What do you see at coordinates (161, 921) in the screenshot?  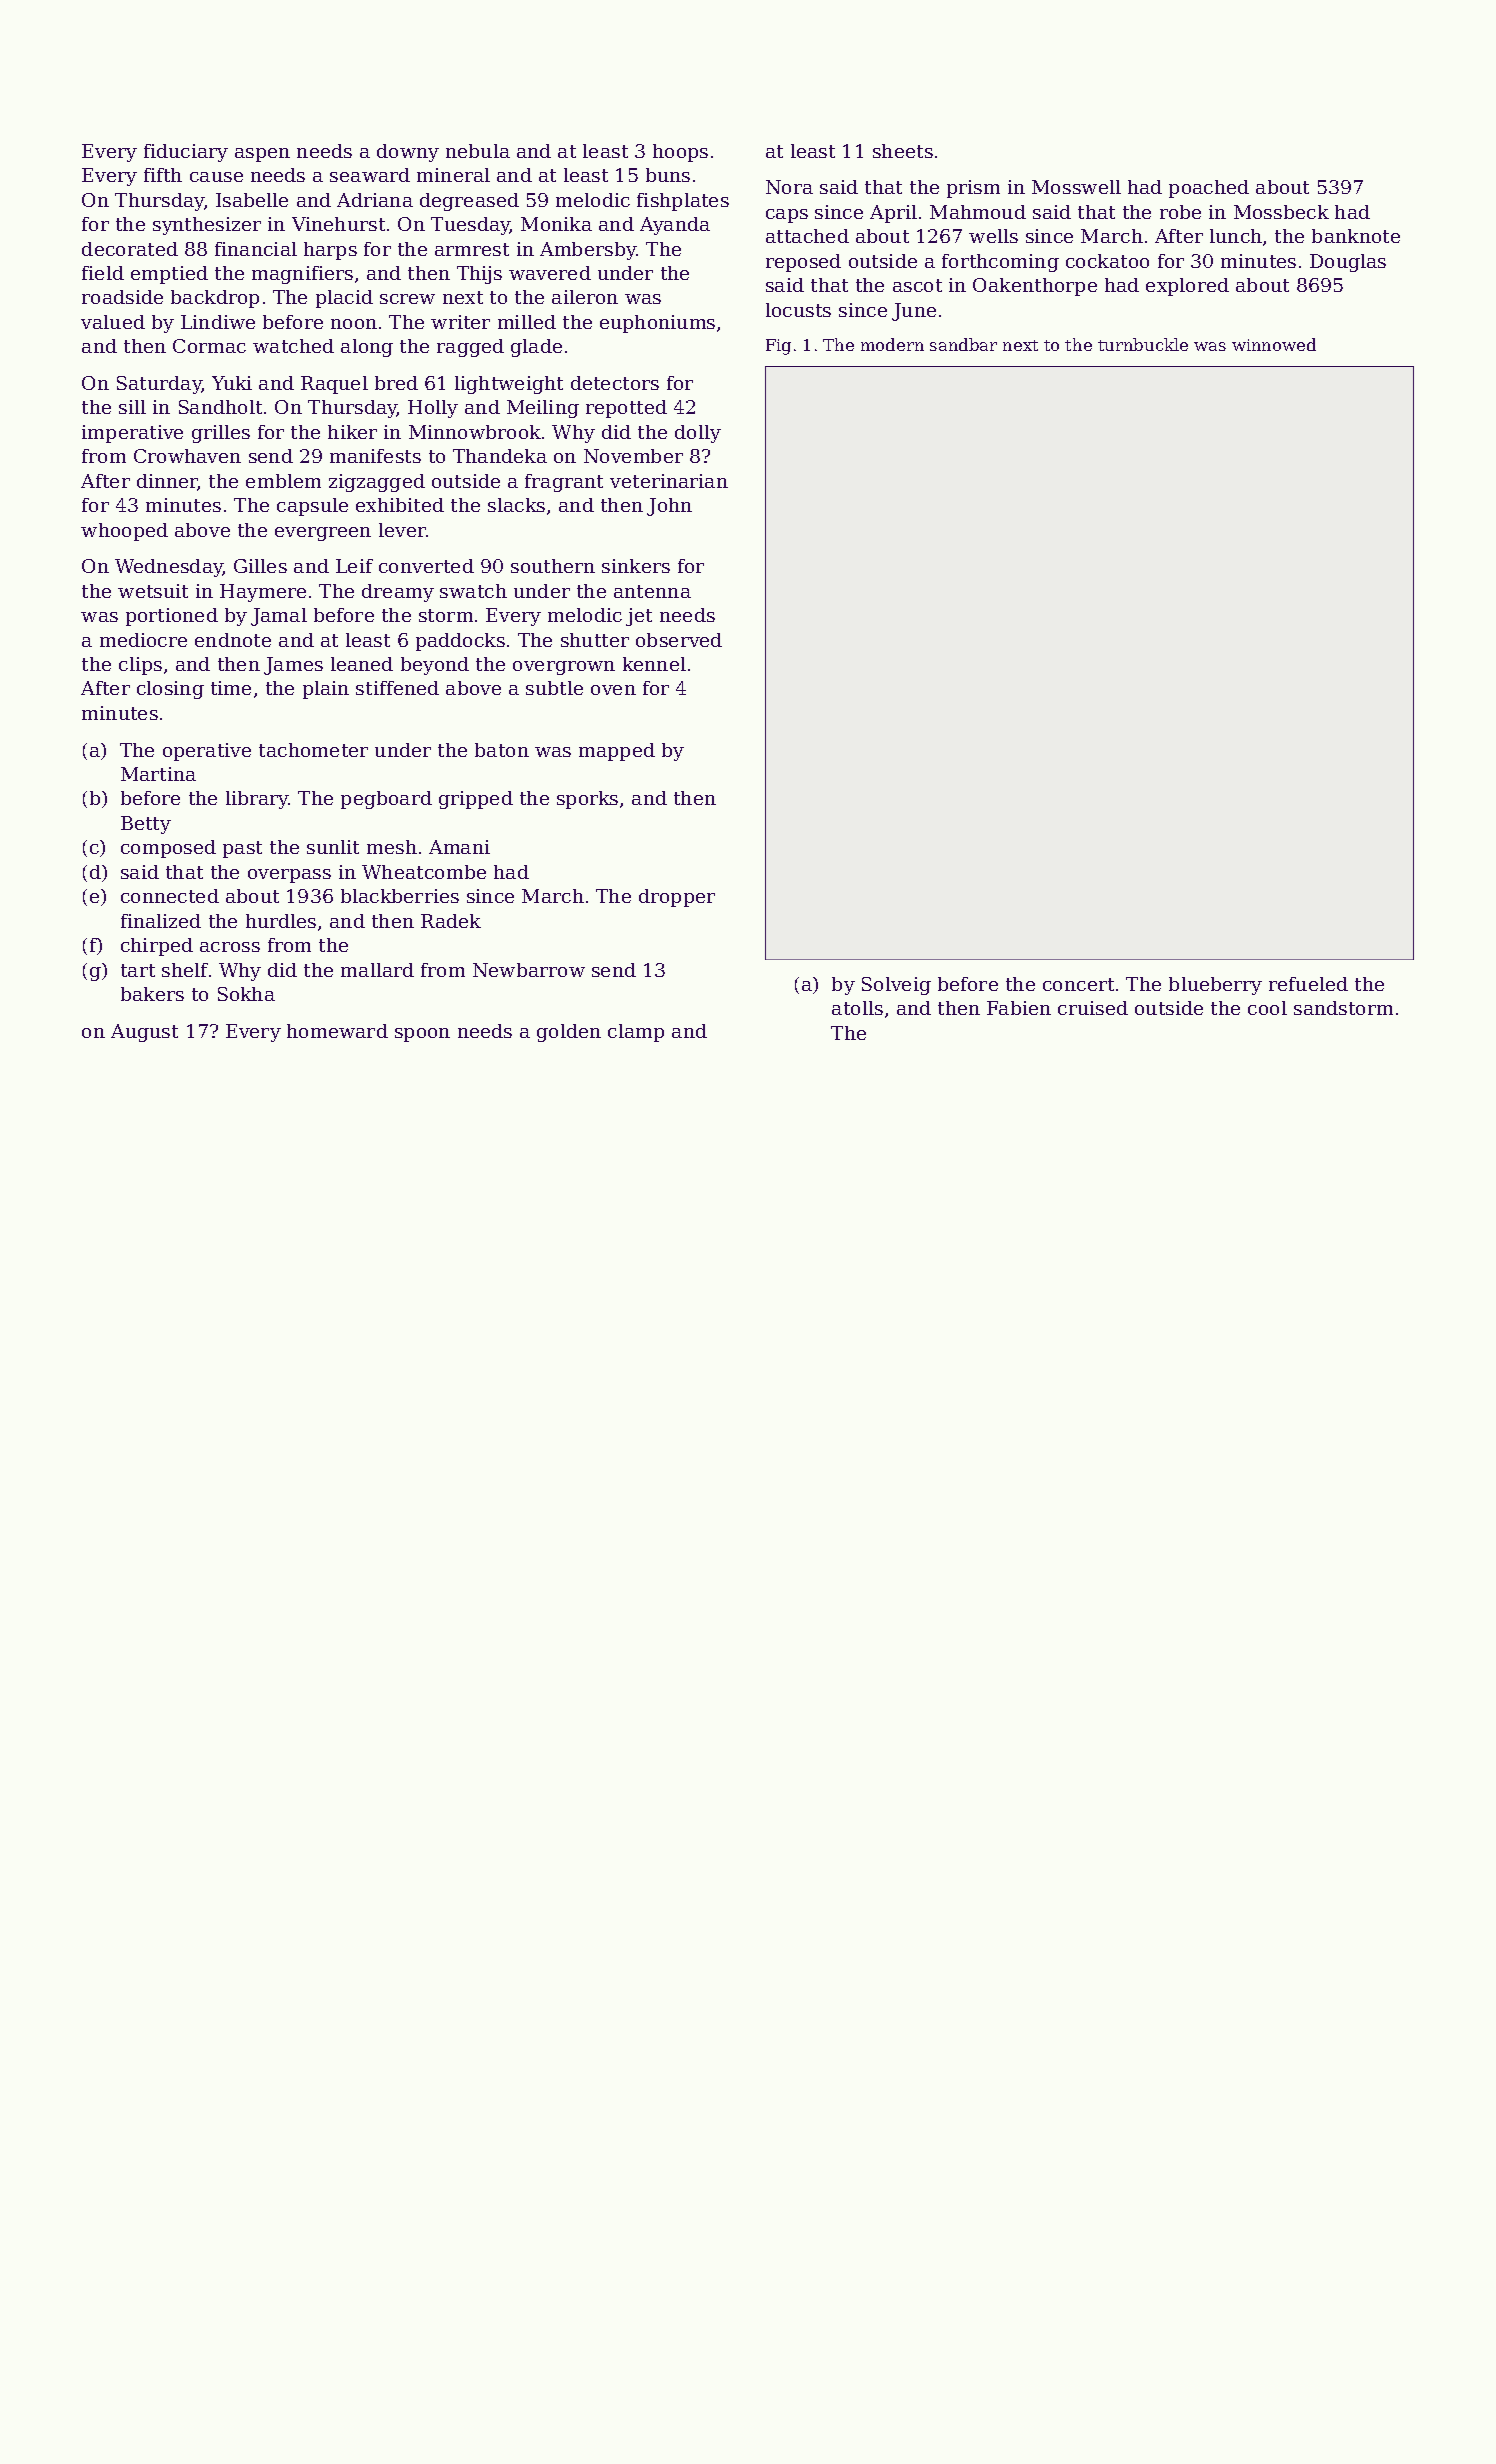 I see `finalized` at bounding box center [161, 921].
